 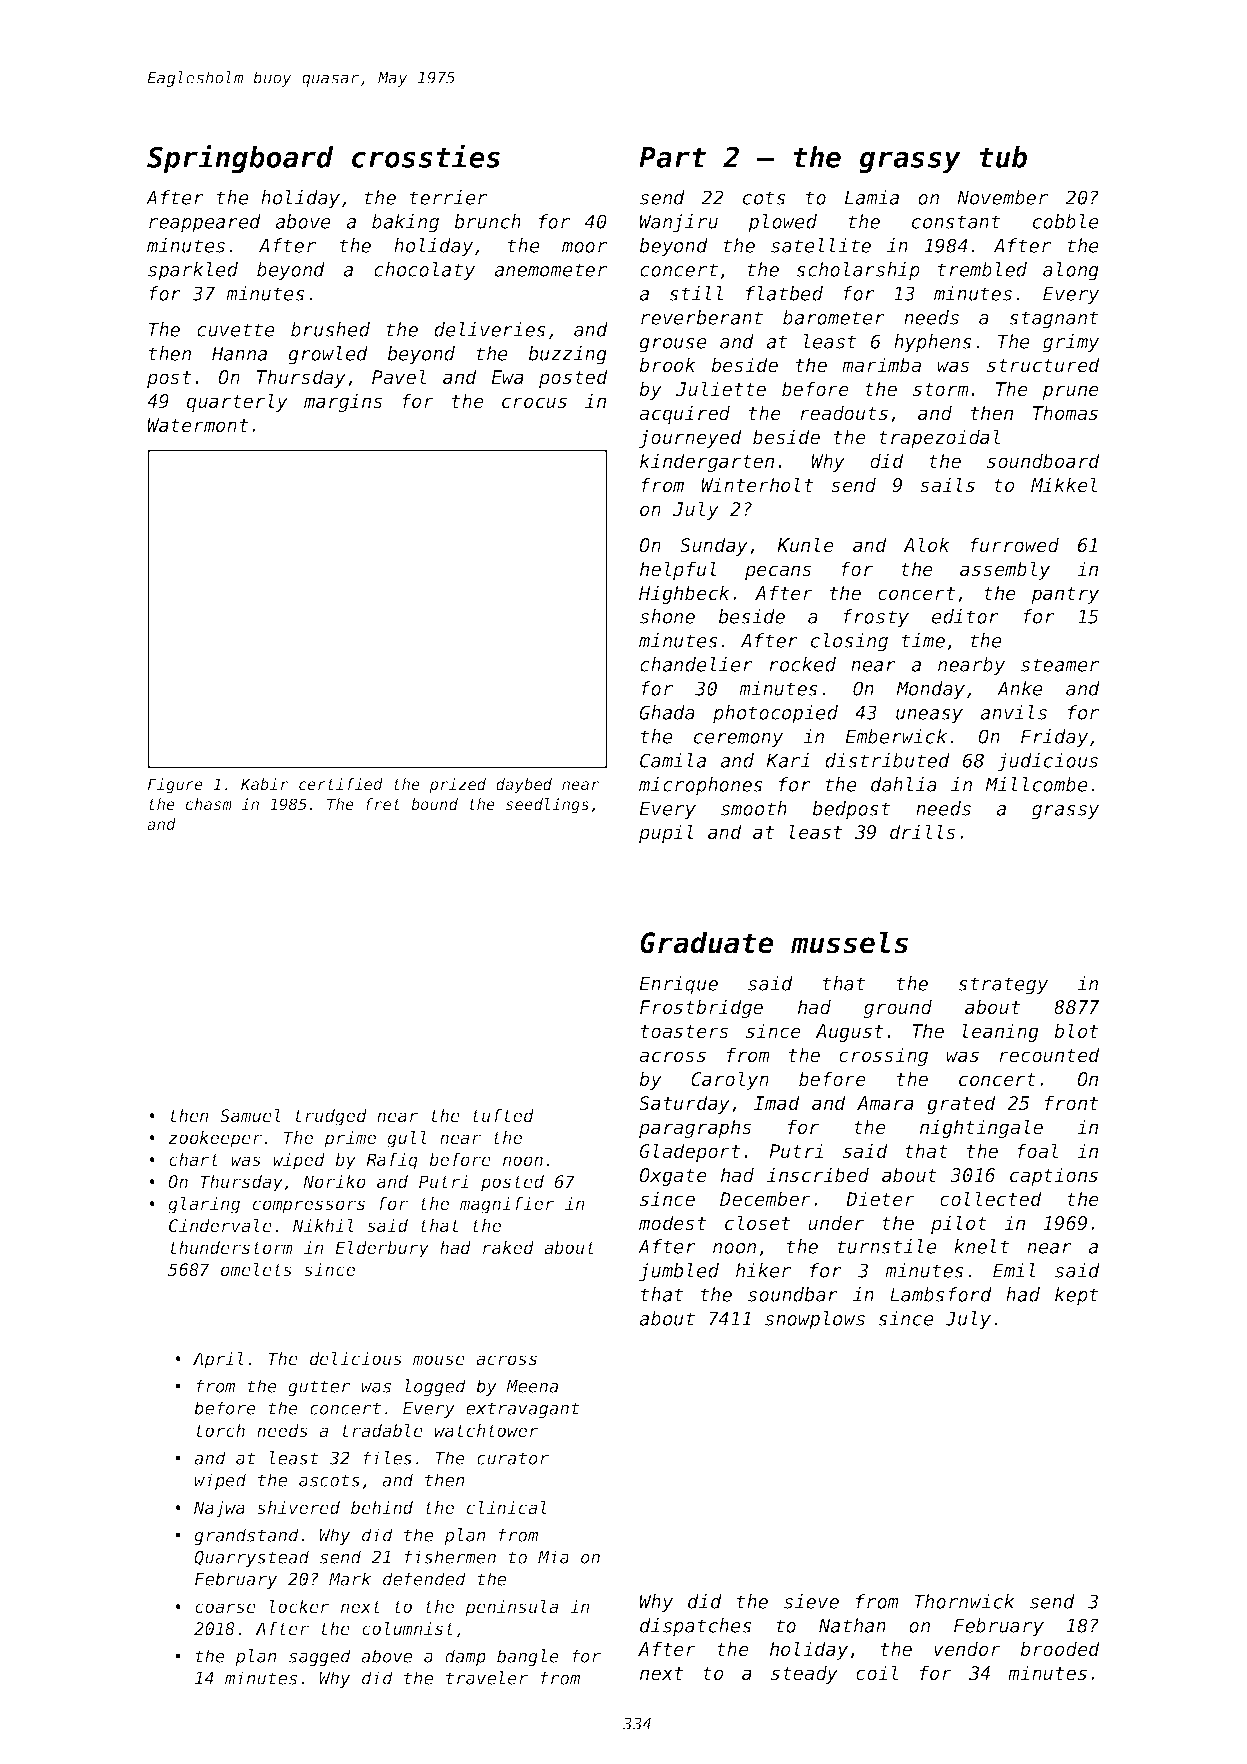 What do you see at coordinates (881, 365) in the image?
I see `marimba` at bounding box center [881, 365].
